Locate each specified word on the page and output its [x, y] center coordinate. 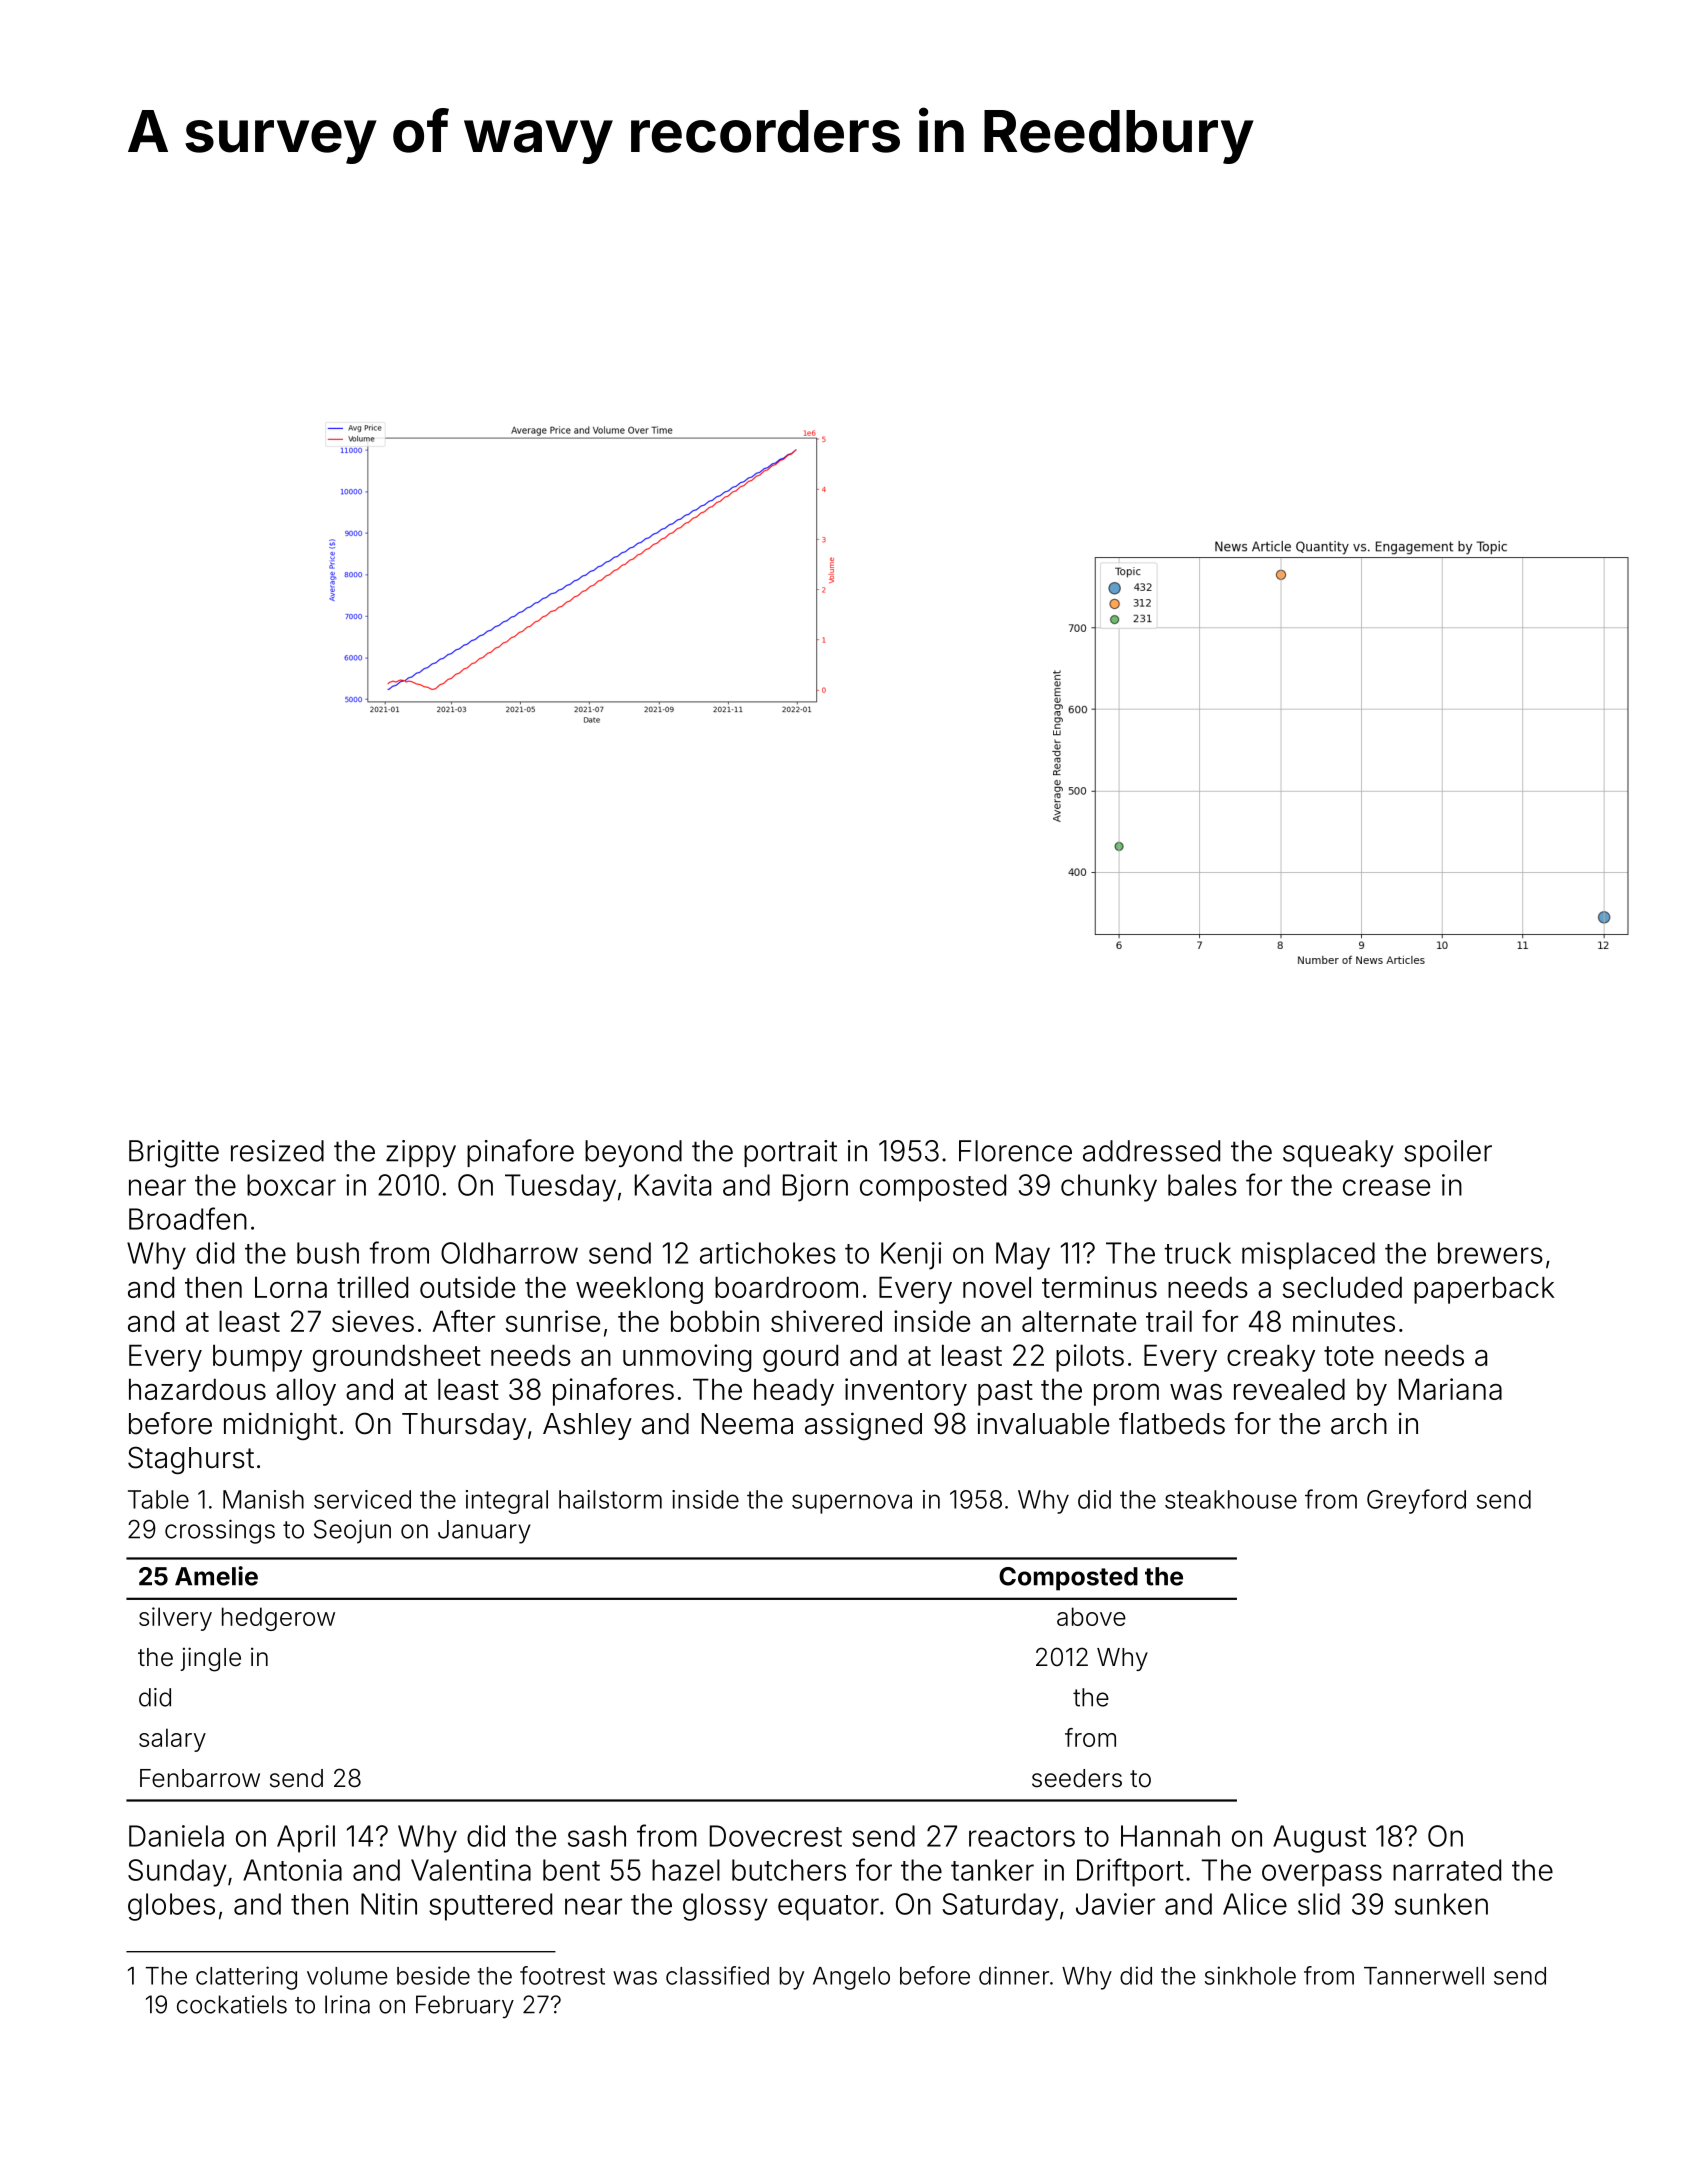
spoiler [1448, 1153]
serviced [362, 1499]
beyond [633, 1153]
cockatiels [232, 2004]
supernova [852, 1504]
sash [597, 1836]
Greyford [1416, 1501]
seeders [1077, 1778]
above [1091, 1616]
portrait [790, 1153]
